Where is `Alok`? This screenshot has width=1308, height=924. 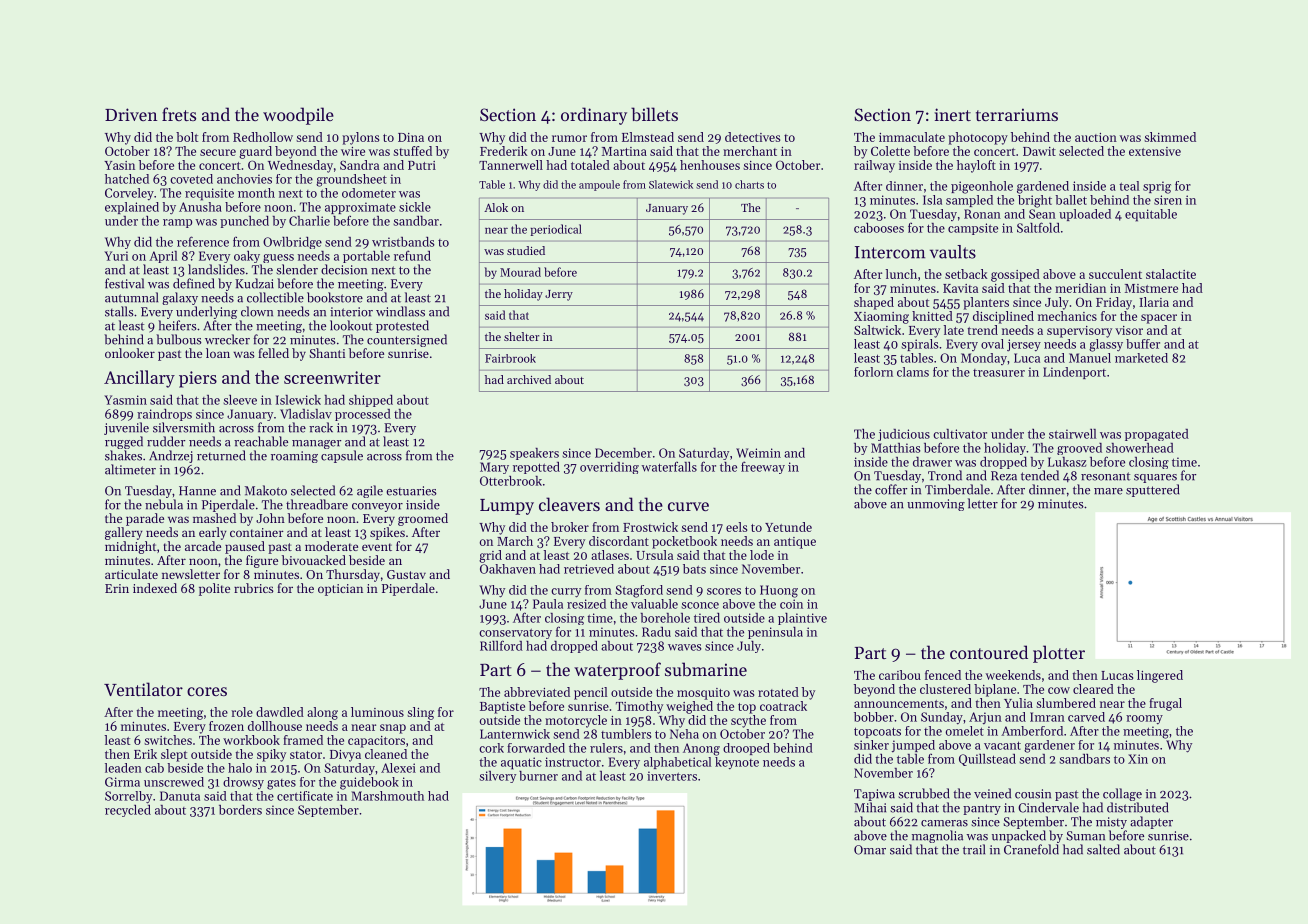 Alok is located at coordinates (496, 207).
